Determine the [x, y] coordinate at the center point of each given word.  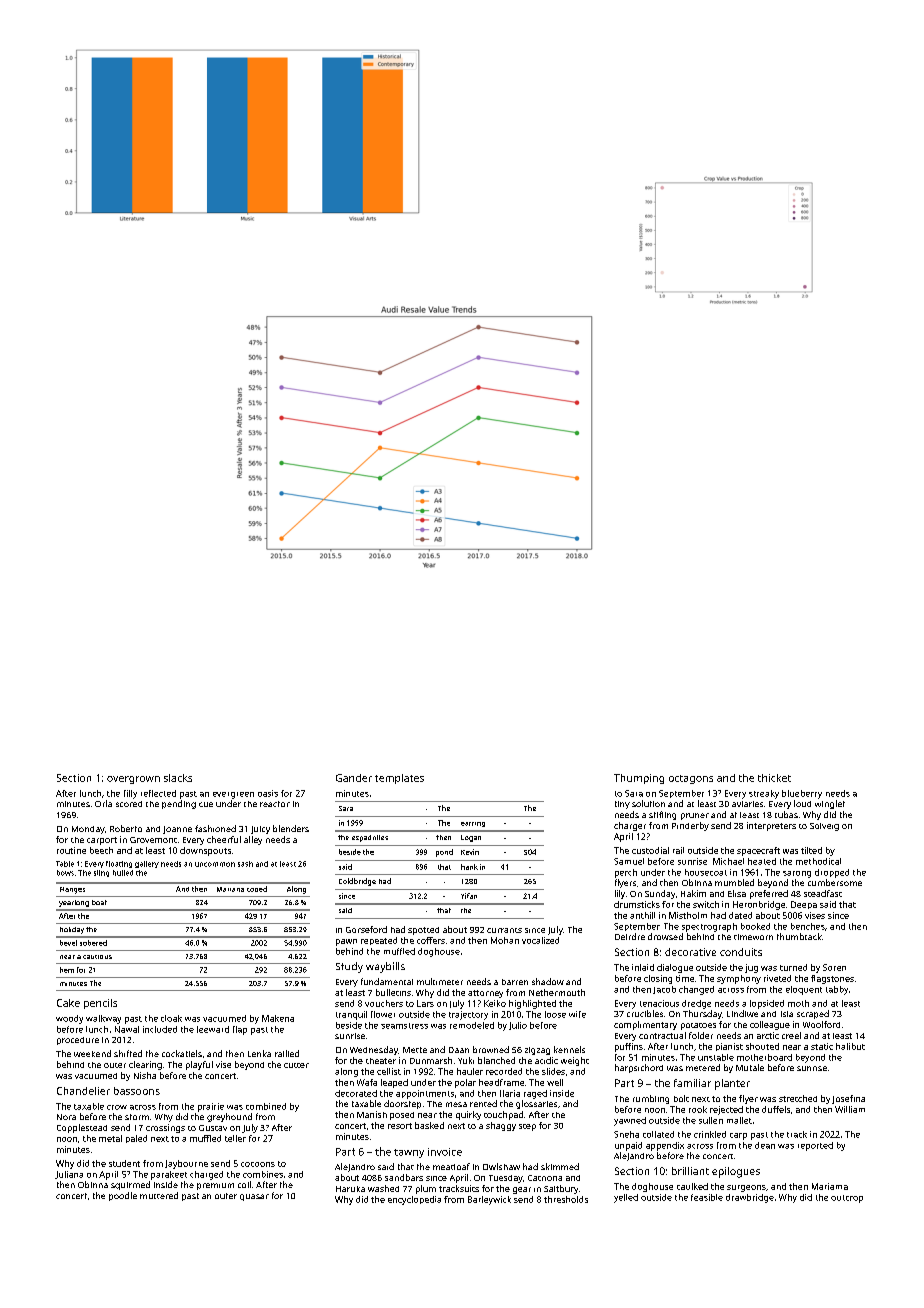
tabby [837, 990]
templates [399, 779]
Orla [103, 803]
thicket [774, 778]
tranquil [351, 1015]
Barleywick [489, 1200]
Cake [68, 1003]
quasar [254, 1197]
